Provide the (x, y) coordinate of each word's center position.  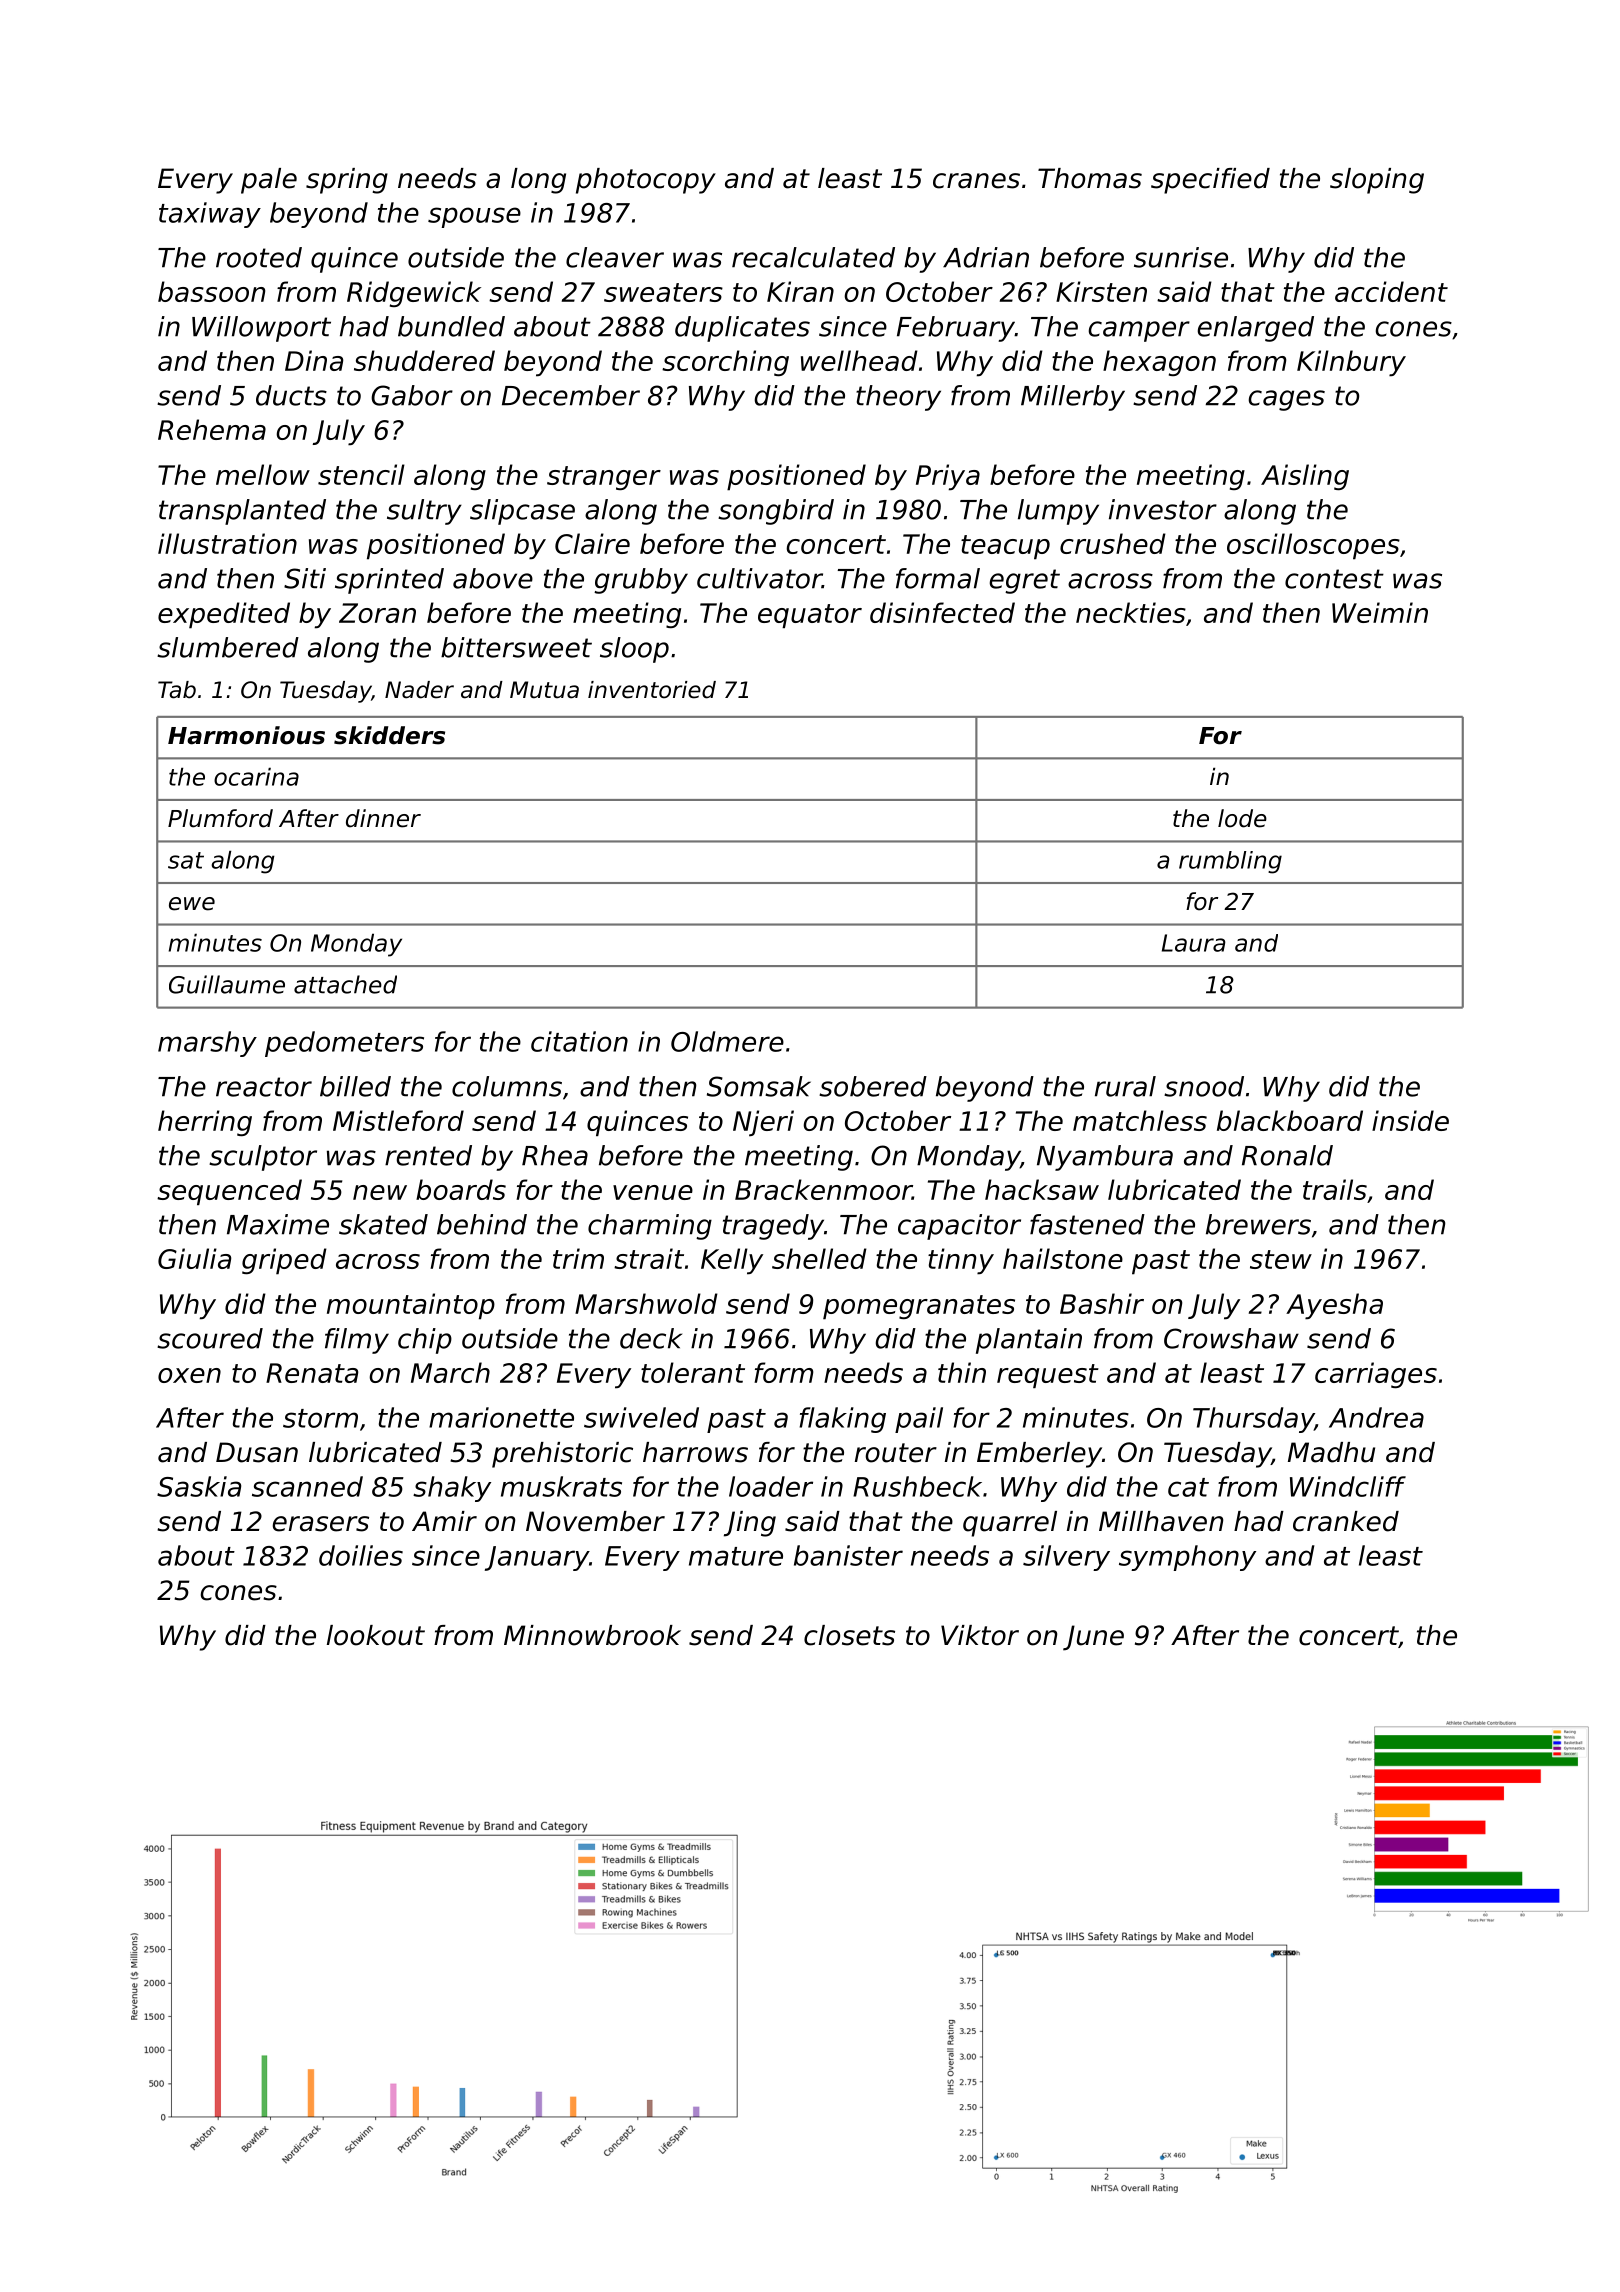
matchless (1140, 1120)
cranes (976, 181)
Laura (1193, 943)
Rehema (212, 429)
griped (284, 1261)
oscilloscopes (1313, 546)
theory (898, 398)
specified (1210, 181)
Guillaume (227, 984)
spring (347, 181)
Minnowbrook (592, 1635)
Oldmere (727, 1041)
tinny (961, 1261)
